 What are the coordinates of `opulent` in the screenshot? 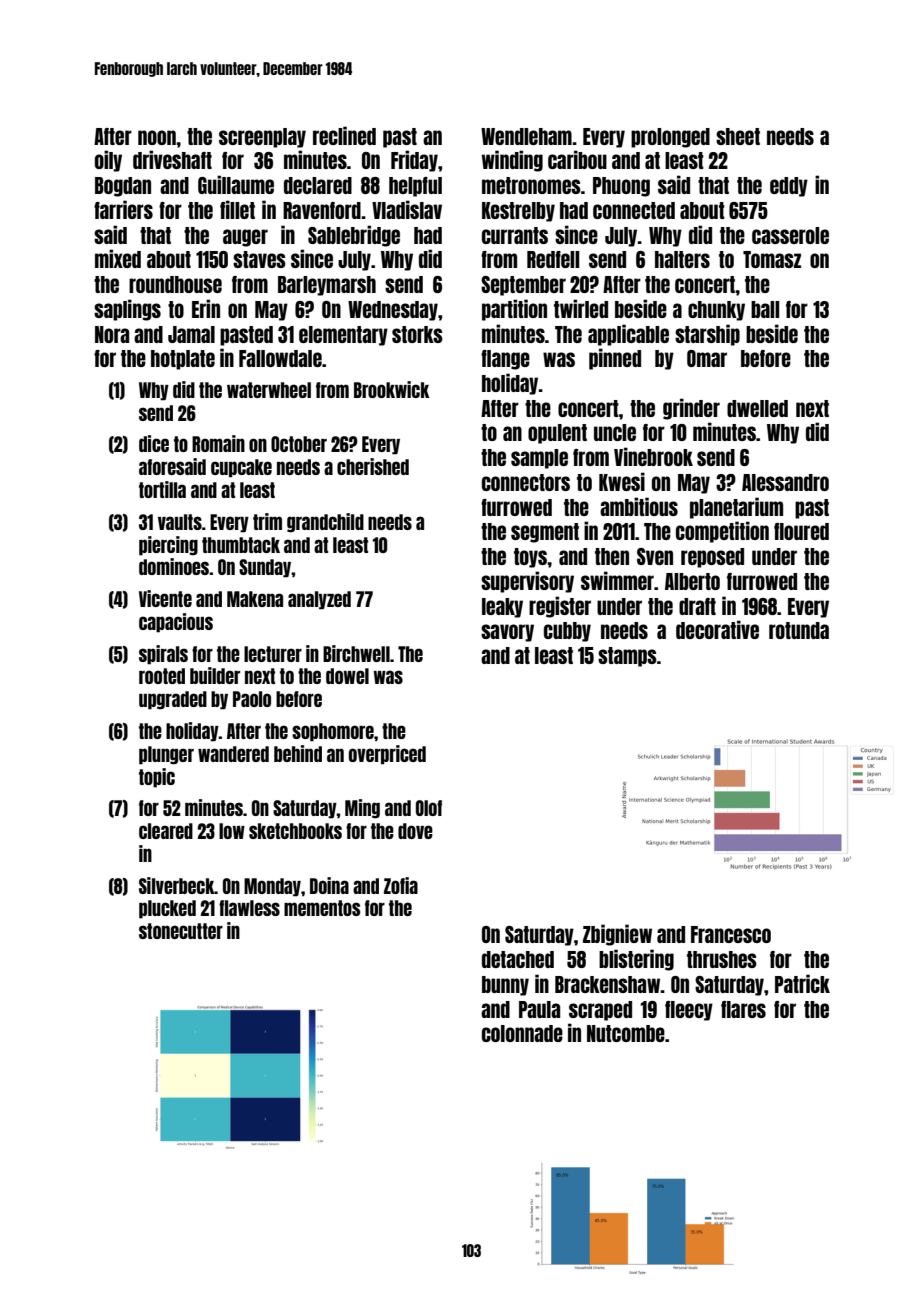 It's located at (557, 434).
